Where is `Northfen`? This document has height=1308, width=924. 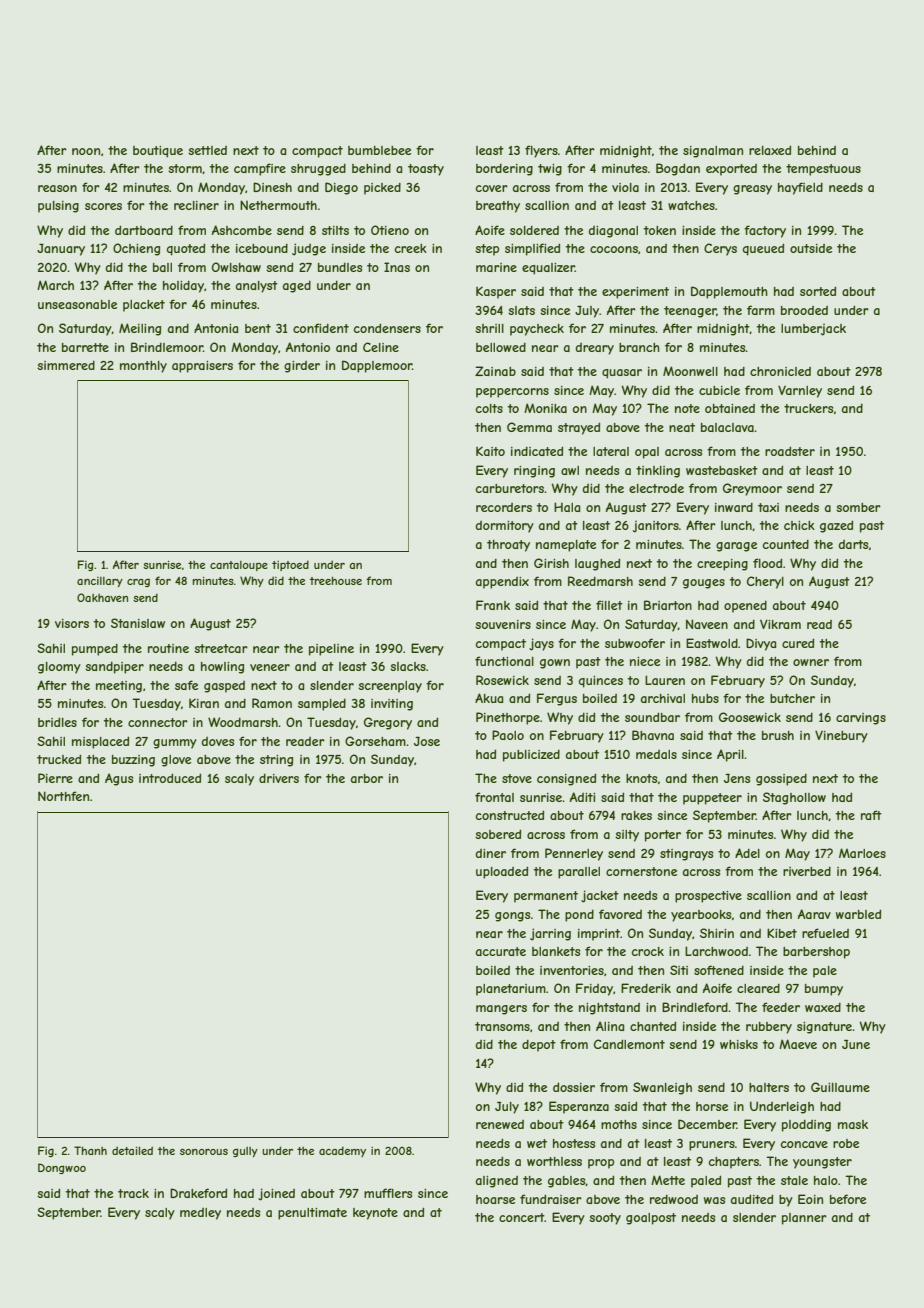
Northfen is located at coordinates (63, 796).
